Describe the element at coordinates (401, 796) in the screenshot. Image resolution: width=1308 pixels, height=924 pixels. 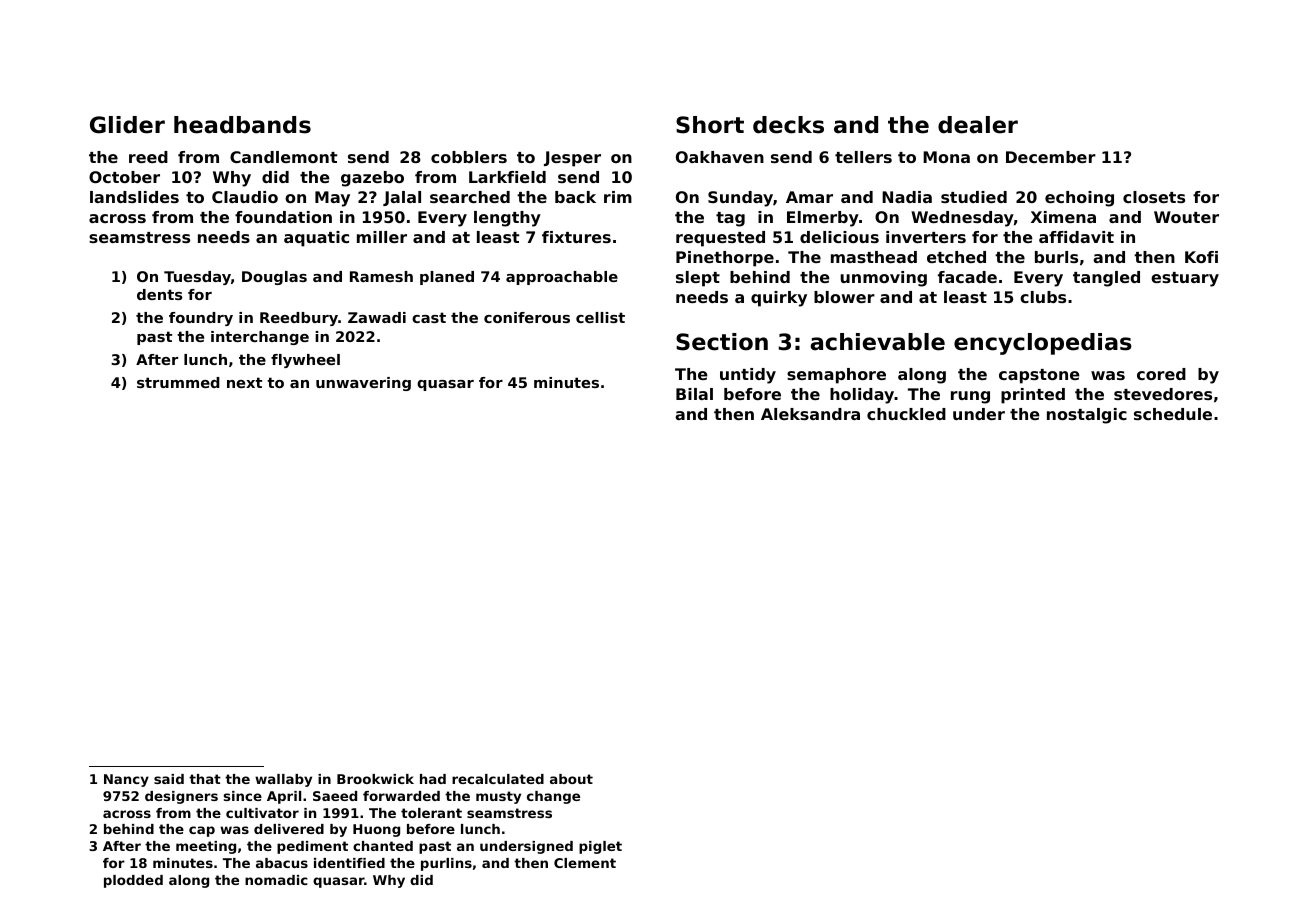
I see `forwarded` at that location.
